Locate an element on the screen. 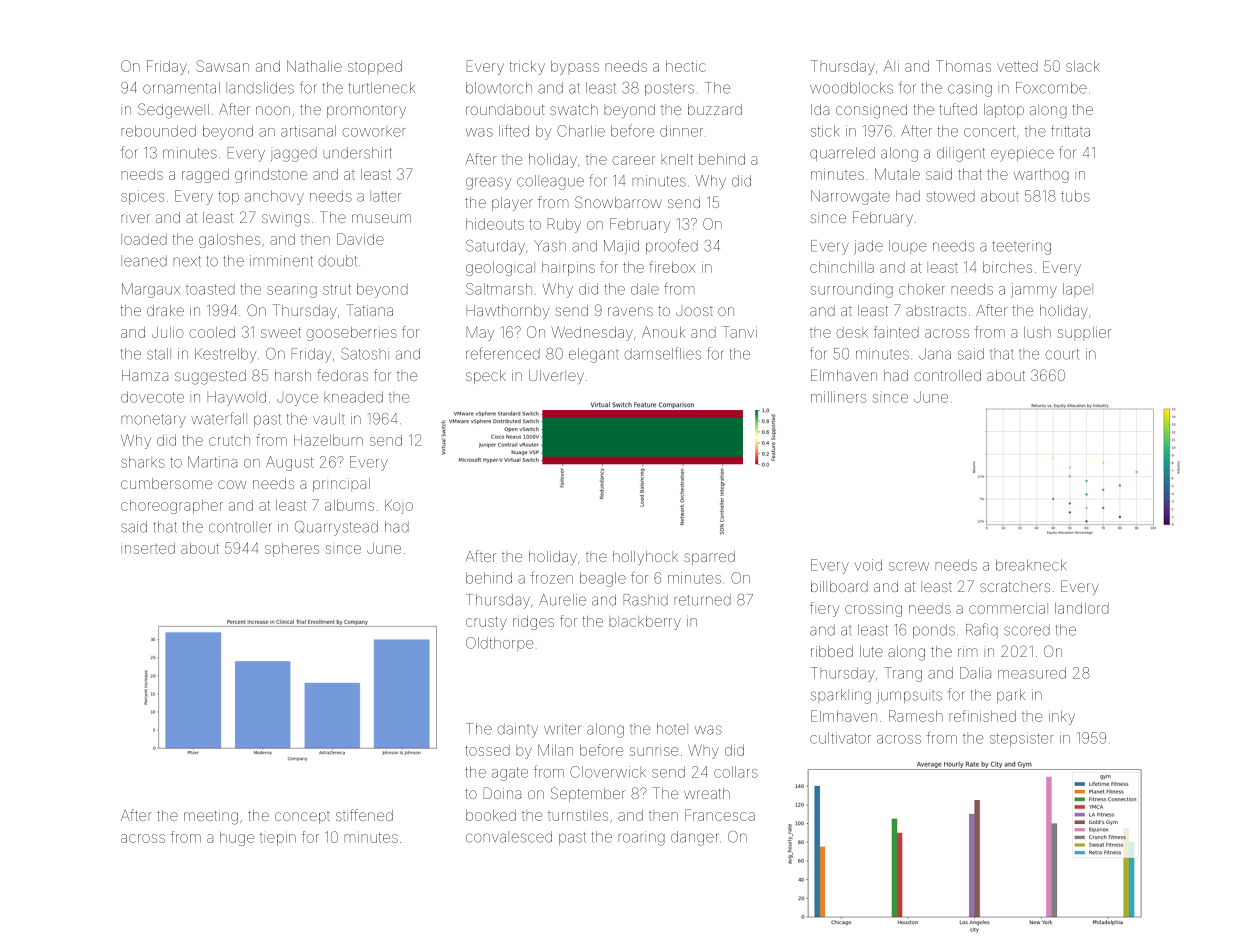 This screenshot has width=1233, height=952. concept is located at coordinates (302, 818).
